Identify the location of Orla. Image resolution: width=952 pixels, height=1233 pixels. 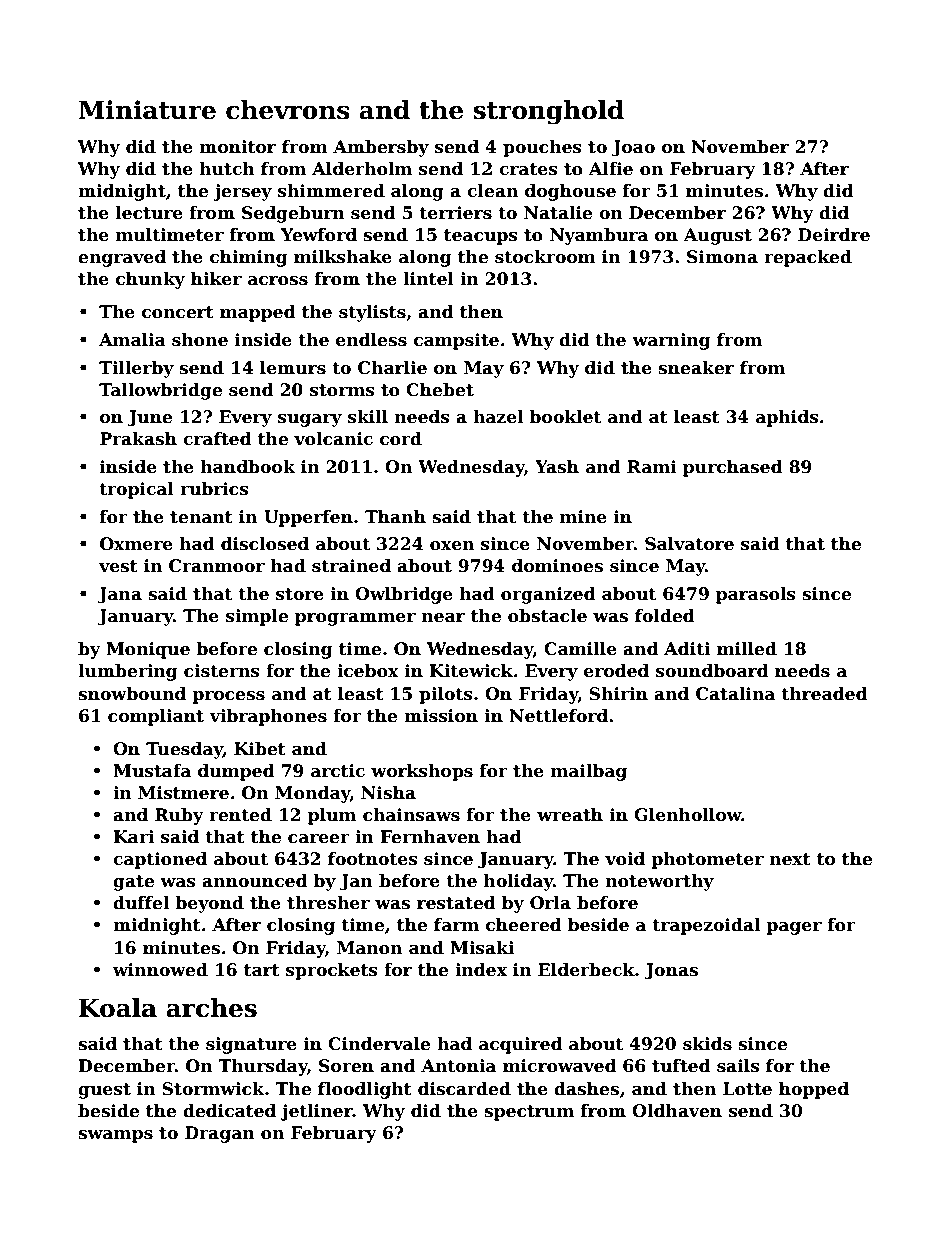
(550, 903).
